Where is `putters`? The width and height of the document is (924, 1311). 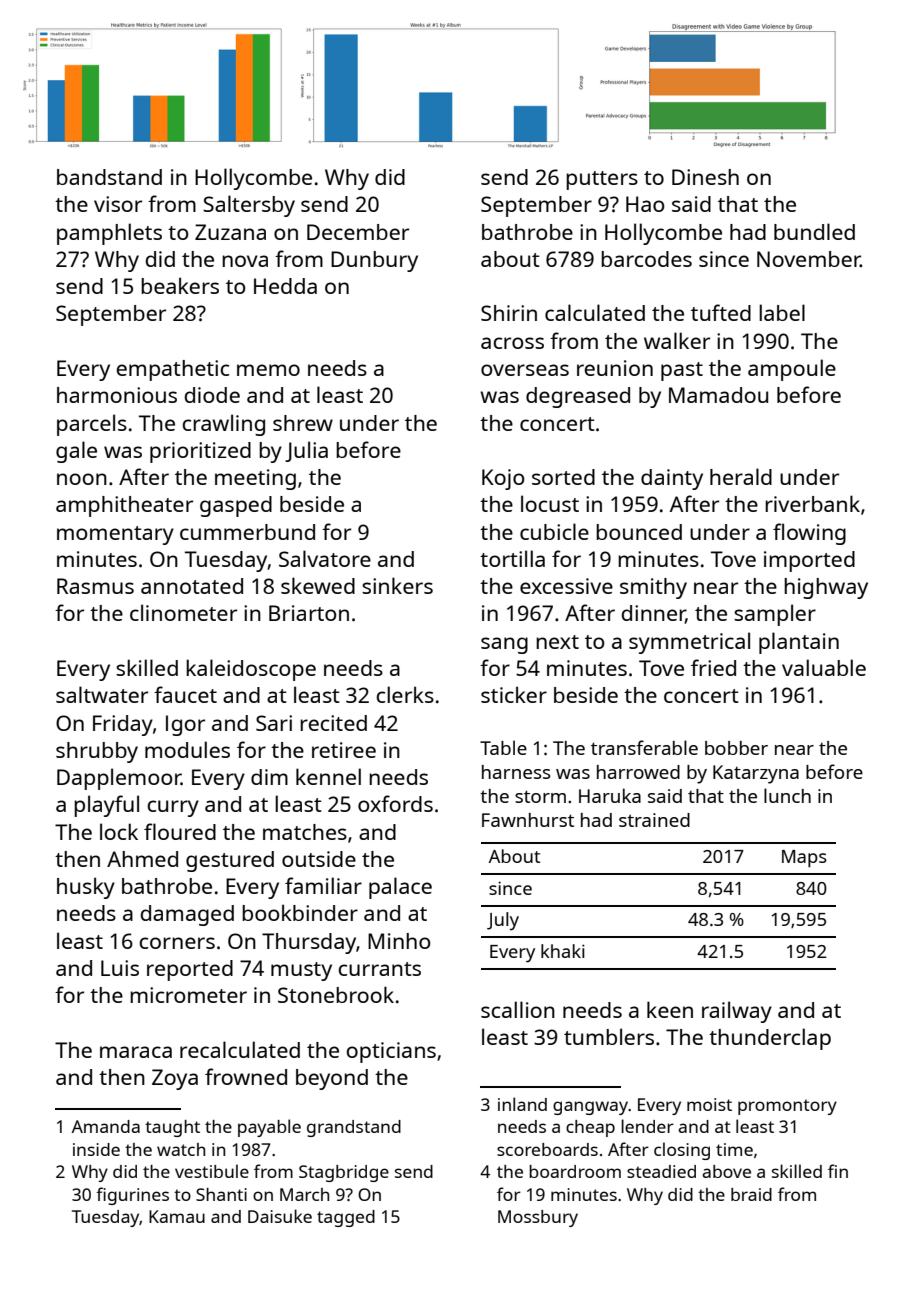 putters is located at coordinates (602, 180).
